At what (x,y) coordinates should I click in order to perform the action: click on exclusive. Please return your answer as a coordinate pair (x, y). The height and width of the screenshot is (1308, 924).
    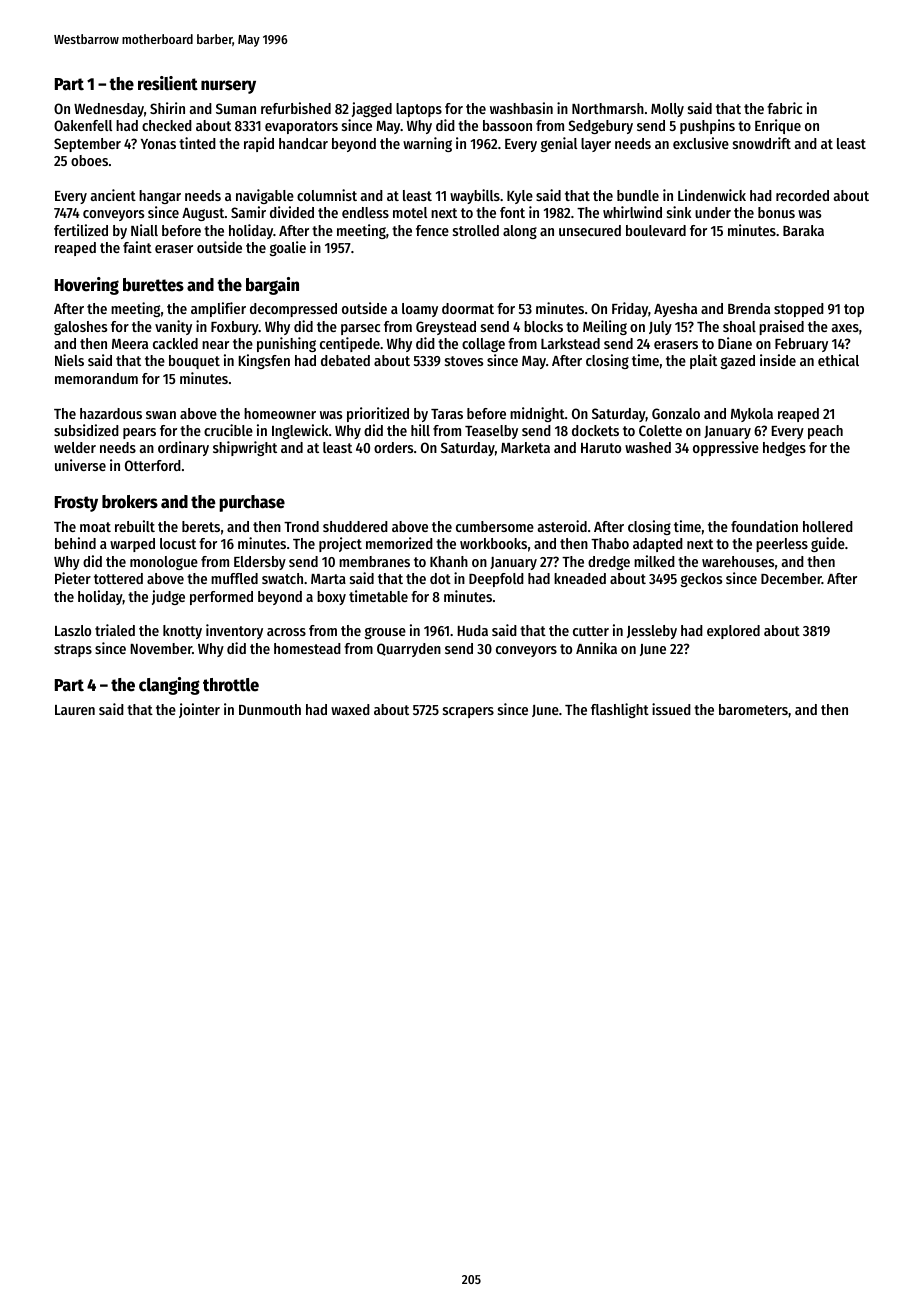
    Looking at the image, I should click on (701, 143).
